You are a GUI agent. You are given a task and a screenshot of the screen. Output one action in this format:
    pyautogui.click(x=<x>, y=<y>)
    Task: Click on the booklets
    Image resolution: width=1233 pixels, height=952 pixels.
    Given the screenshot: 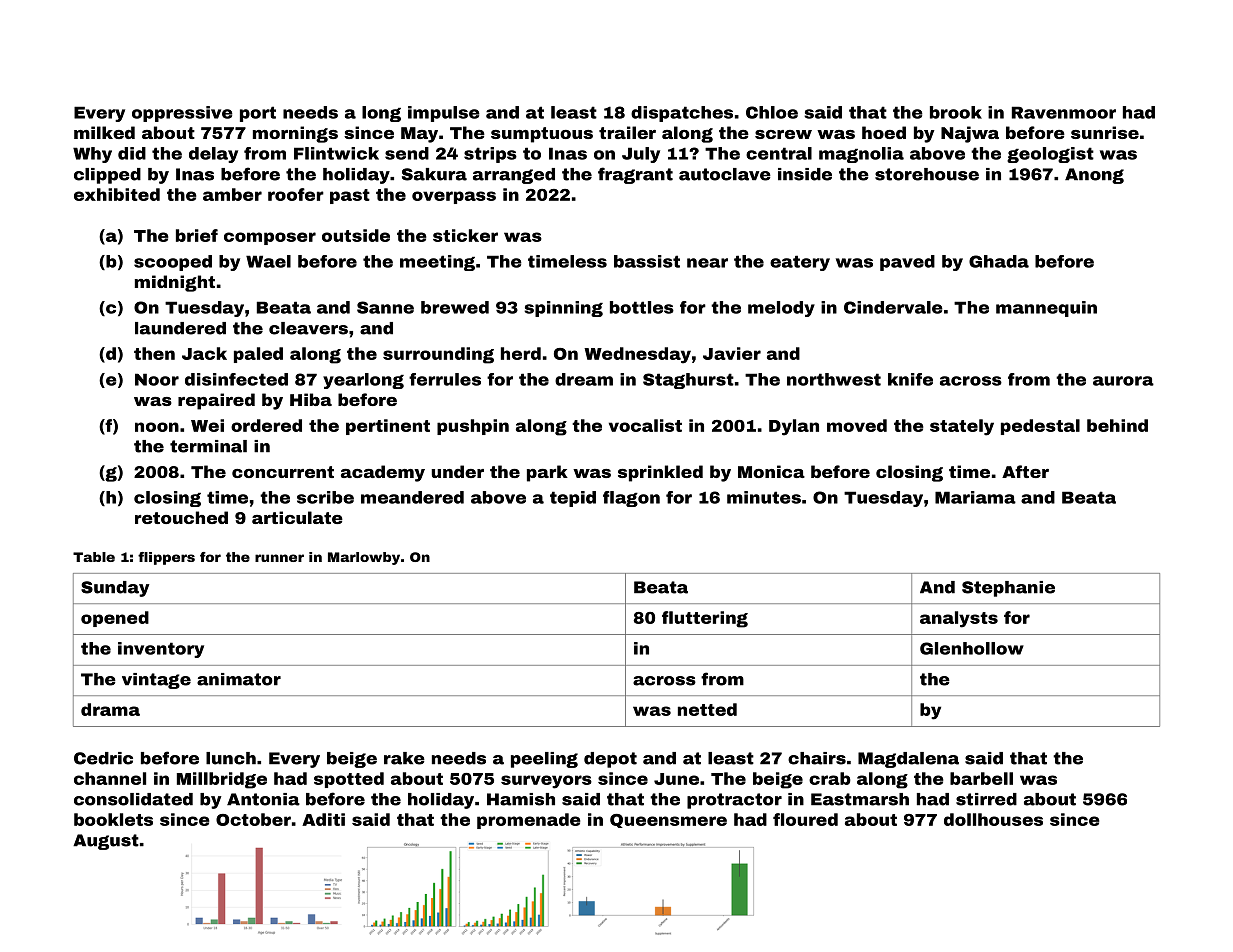 What is the action you would take?
    pyautogui.click(x=113, y=819)
